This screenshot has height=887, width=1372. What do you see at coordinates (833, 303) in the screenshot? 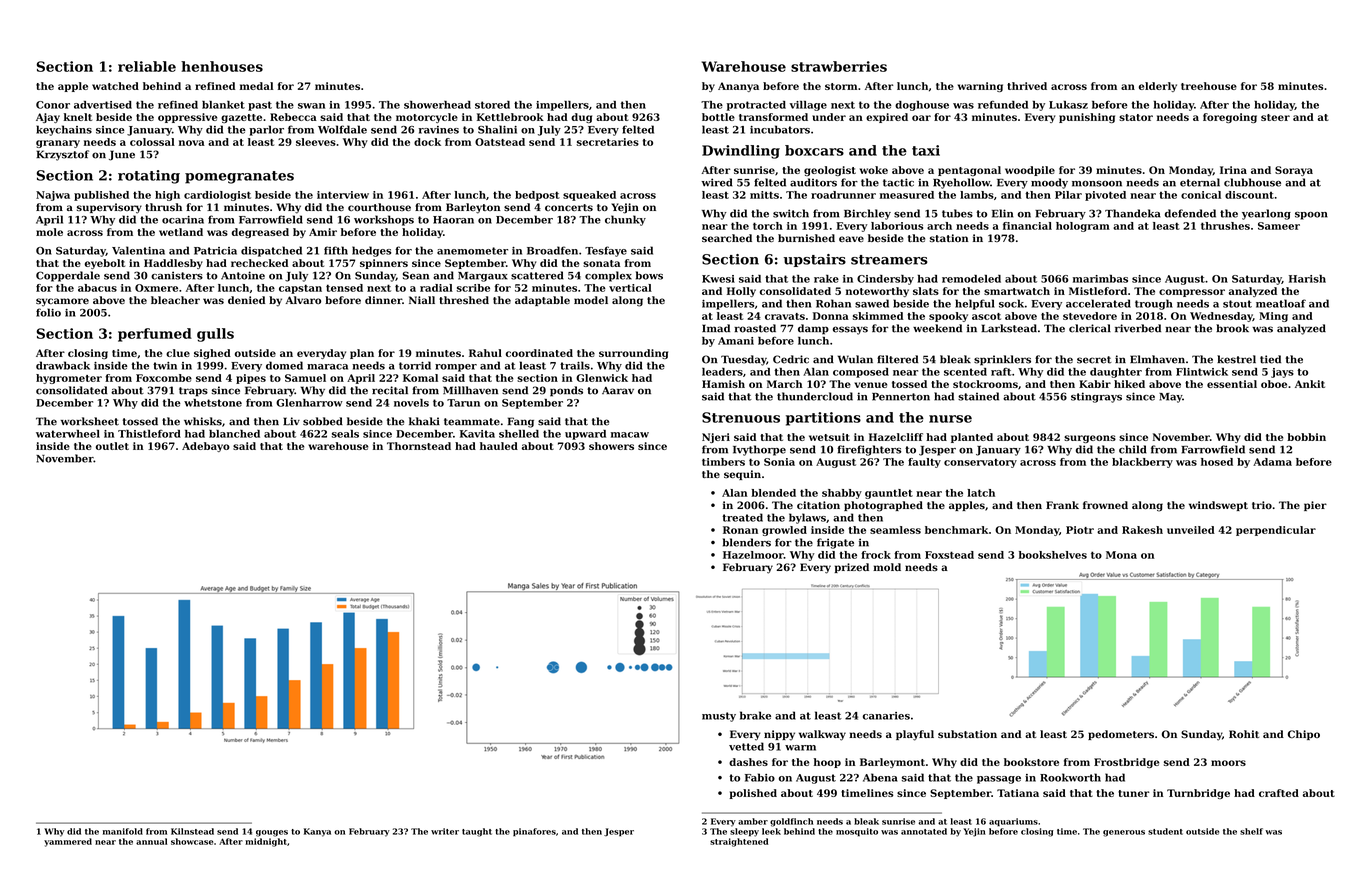
I see `Rohan` at bounding box center [833, 303].
